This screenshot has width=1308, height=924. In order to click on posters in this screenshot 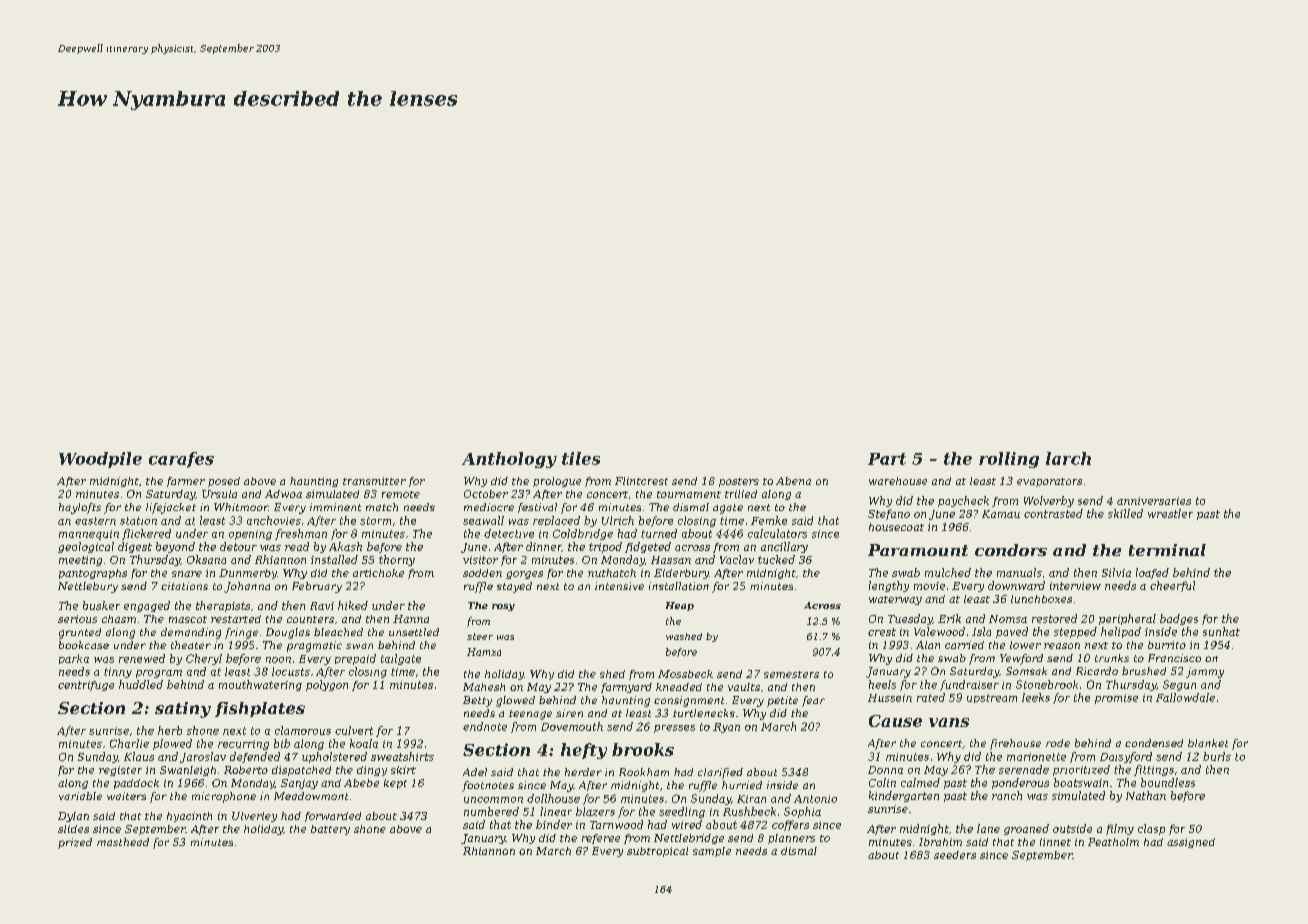, I will do `click(739, 482)`.
